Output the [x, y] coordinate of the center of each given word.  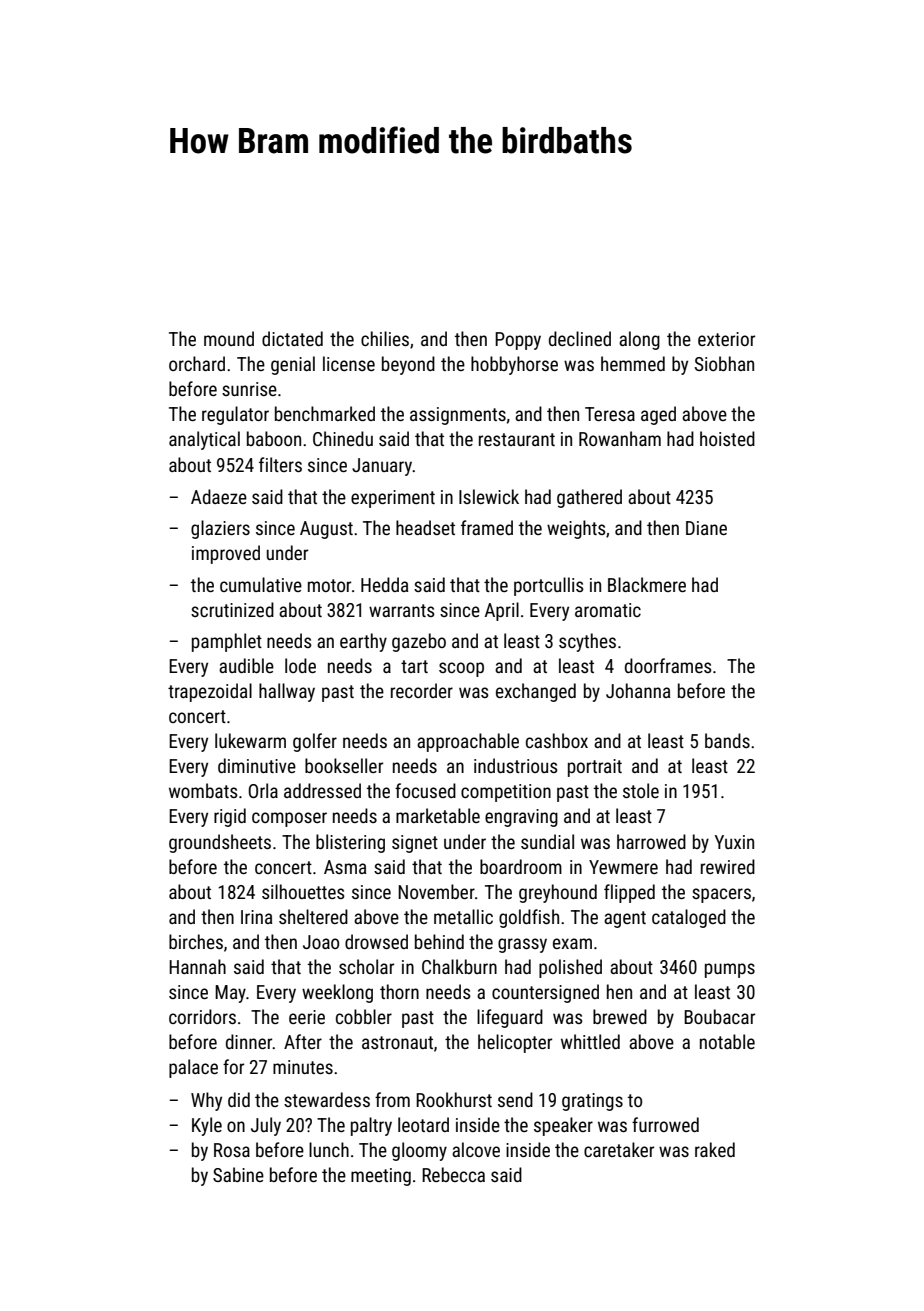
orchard [197, 363]
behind [439, 941]
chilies [385, 338]
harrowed [651, 841]
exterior [726, 339]
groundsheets [220, 843]
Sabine [238, 1174]
